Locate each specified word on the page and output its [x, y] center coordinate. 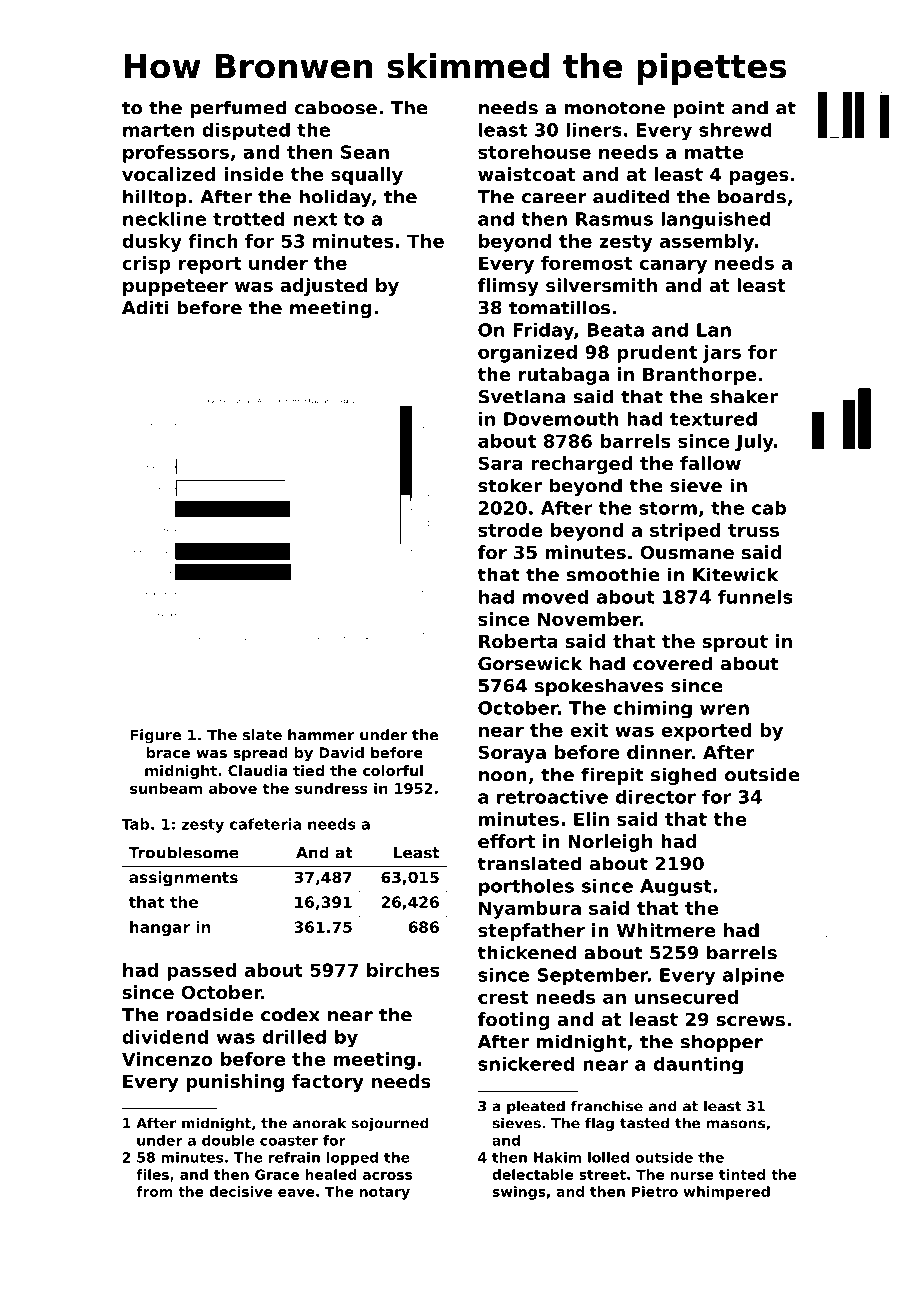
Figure [155, 736]
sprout [735, 643]
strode [510, 530]
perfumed [239, 109]
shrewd [735, 130]
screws [750, 1021]
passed [201, 972]
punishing [235, 1083]
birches [403, 970]
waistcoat [526, 174]
